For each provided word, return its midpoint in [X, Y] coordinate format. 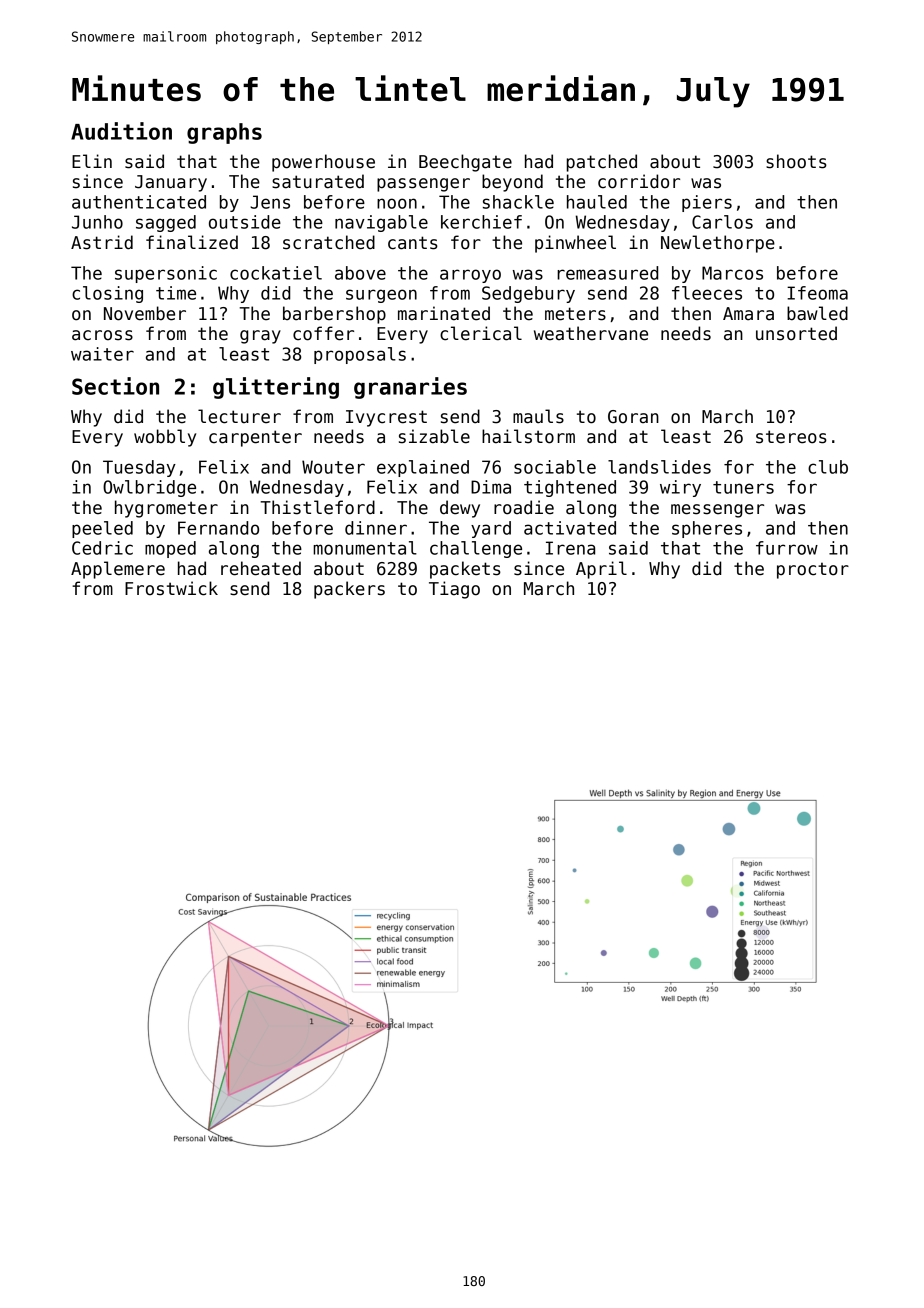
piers [707, 203]
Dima [491, 487]
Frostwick [171, 588]
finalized [192, 242]
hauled [597, 202]
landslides [659, 467]
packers [349, 590]
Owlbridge [149, 488]
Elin [92, 161]
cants [413, 243]
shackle [518, 202]
